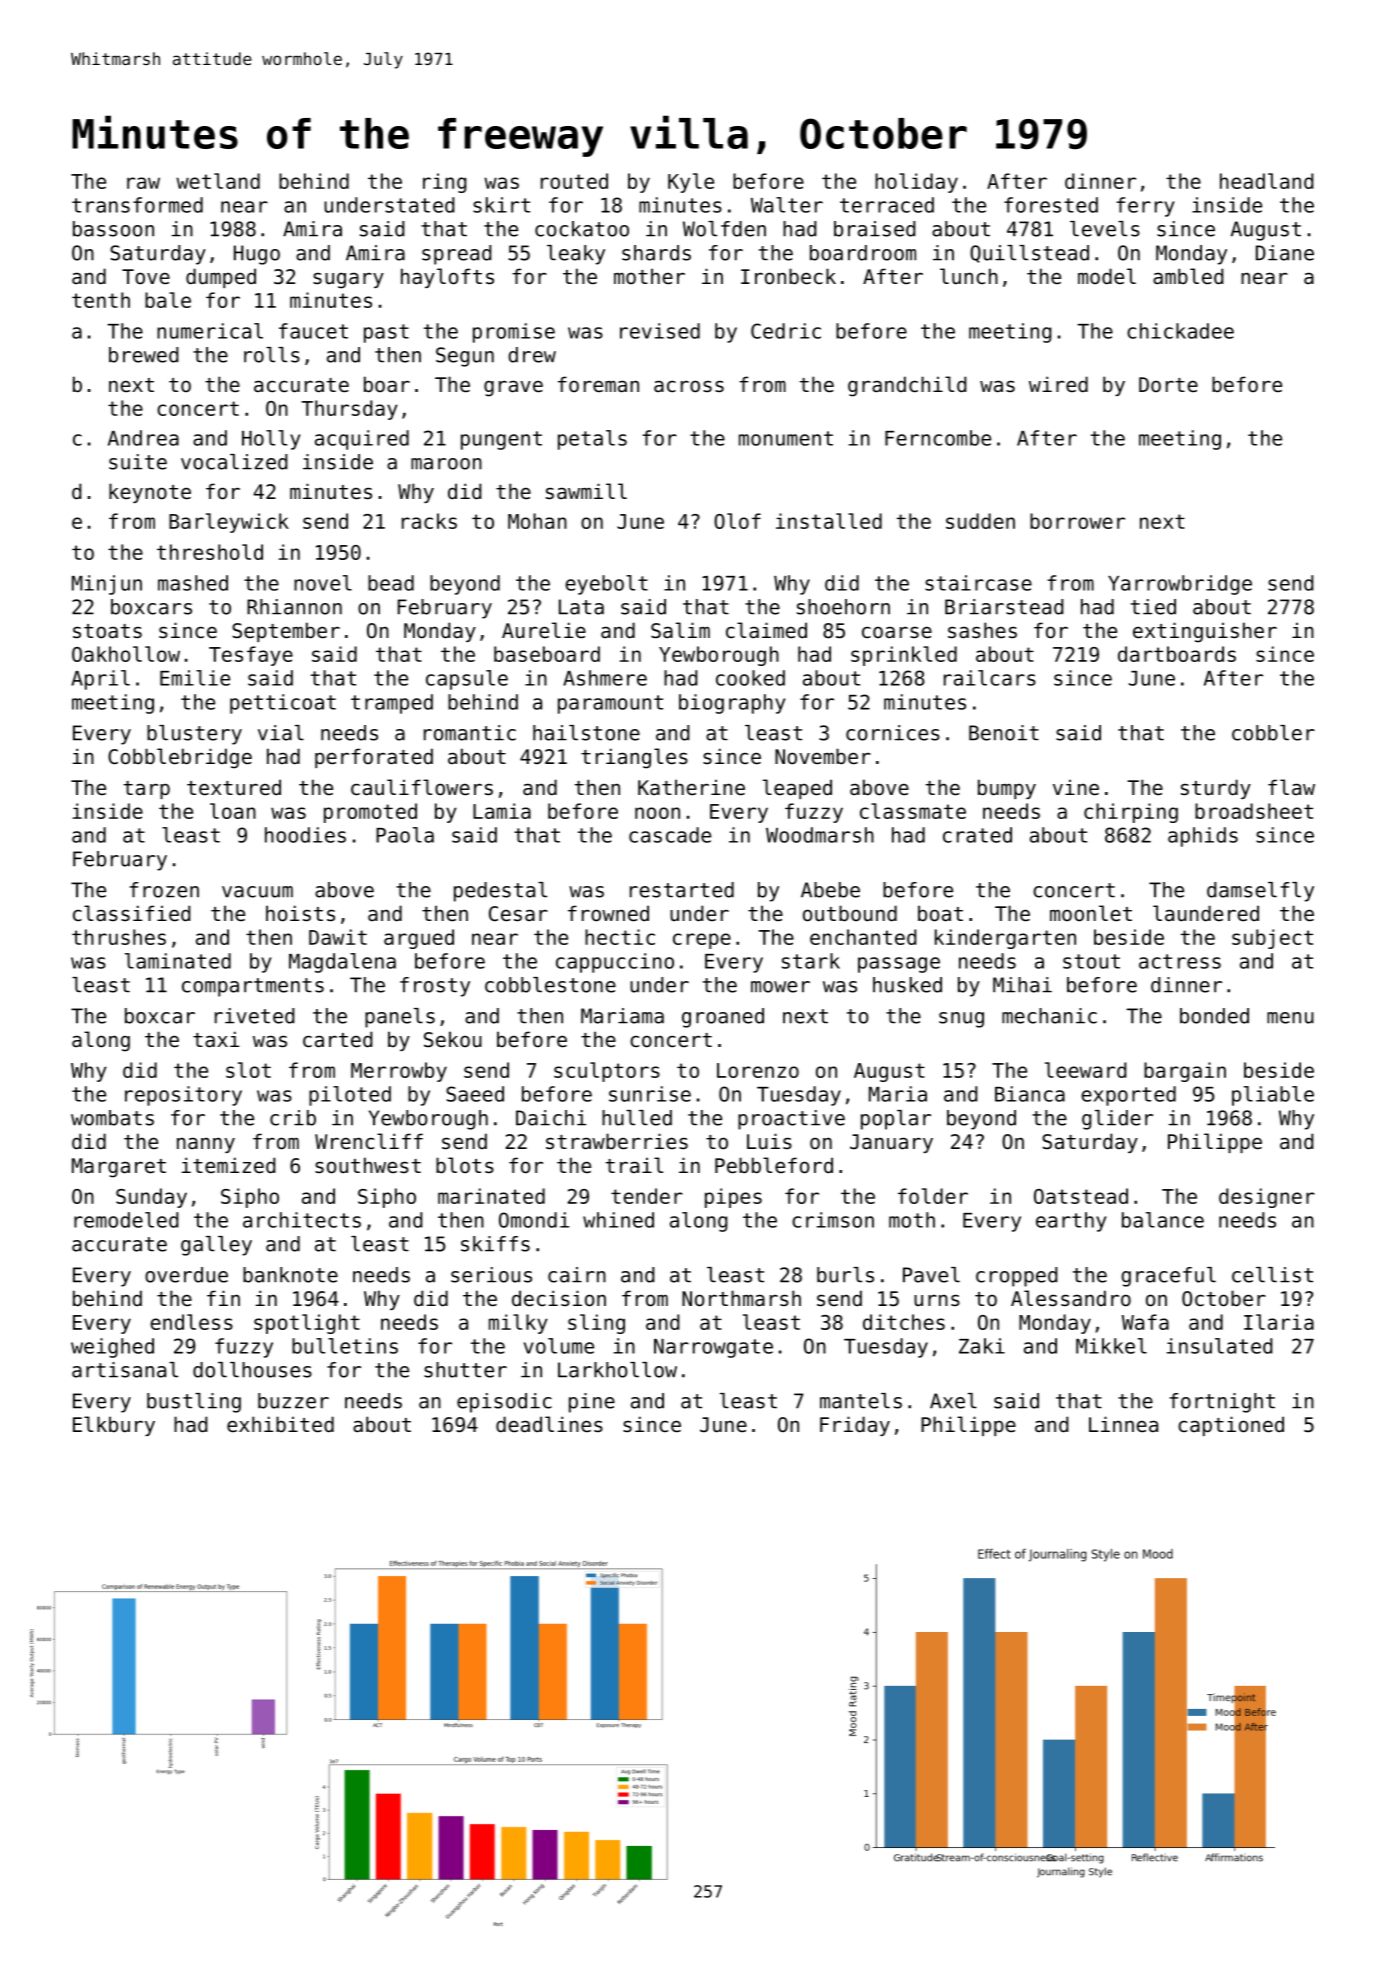  What do you see at coordinates (491, 1196) in the page?
I see `marinated` at bounding box center [491, 1196].
